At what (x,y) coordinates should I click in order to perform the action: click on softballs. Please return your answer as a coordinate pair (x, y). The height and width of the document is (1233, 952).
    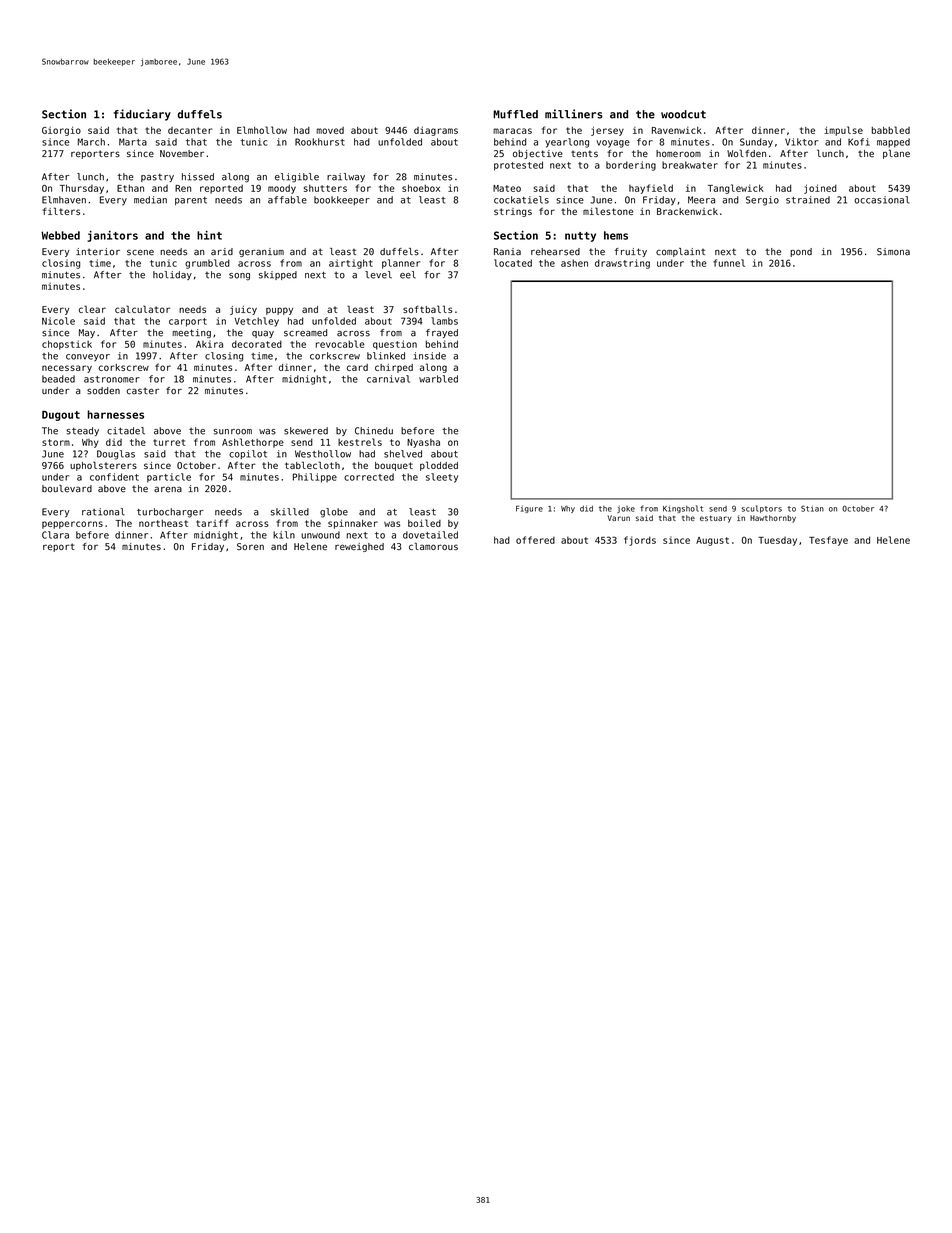
    Looking at the image, I should click on (427, 309).
